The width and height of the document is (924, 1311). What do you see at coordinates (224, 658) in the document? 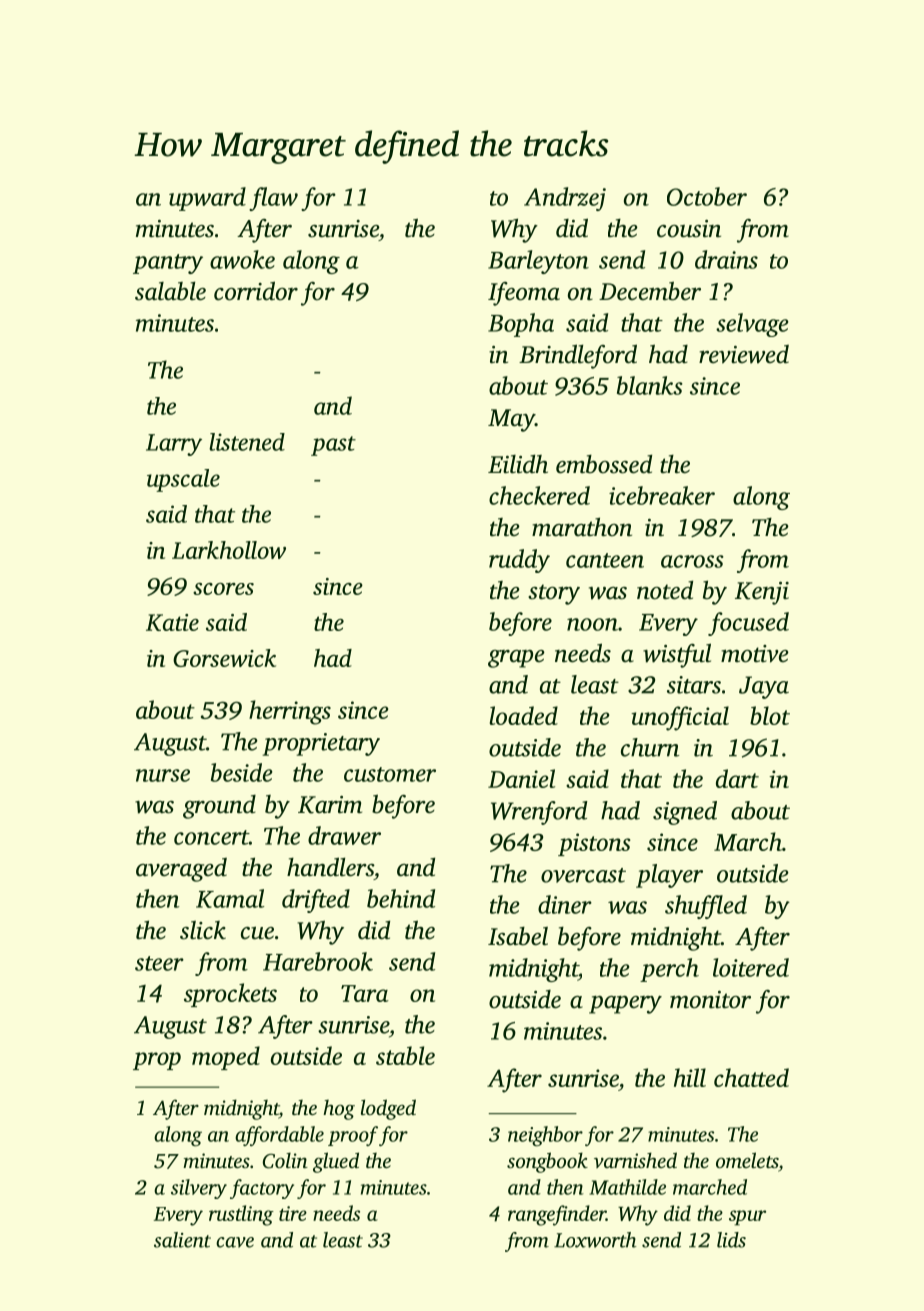
I see `Gorsewick` at bounding box center [224, 658].
